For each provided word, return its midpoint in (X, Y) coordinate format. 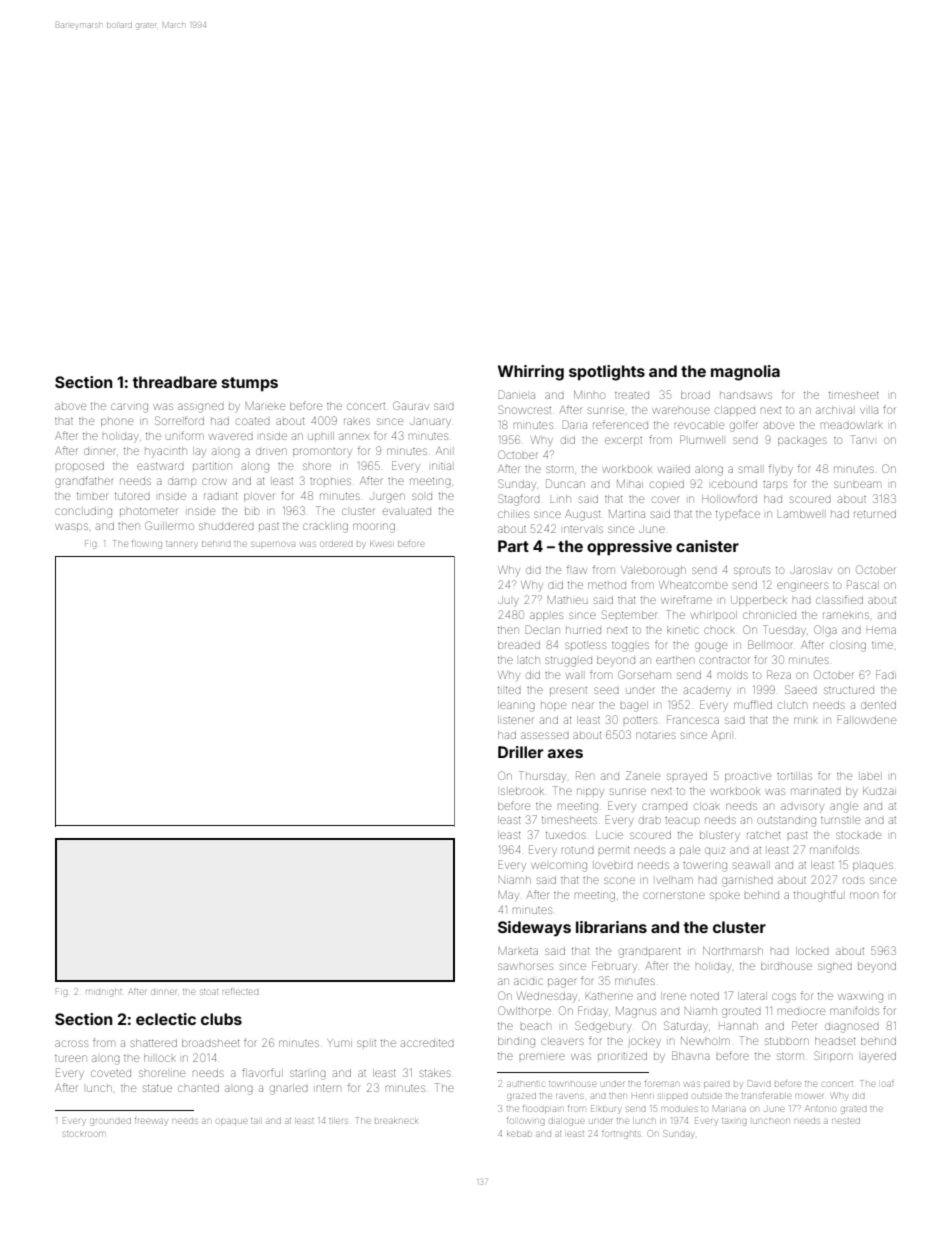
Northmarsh (733, 951)
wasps (71, 526)
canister (707, 546)
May (509, 896)
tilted (509, 690)
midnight (104, 993)
